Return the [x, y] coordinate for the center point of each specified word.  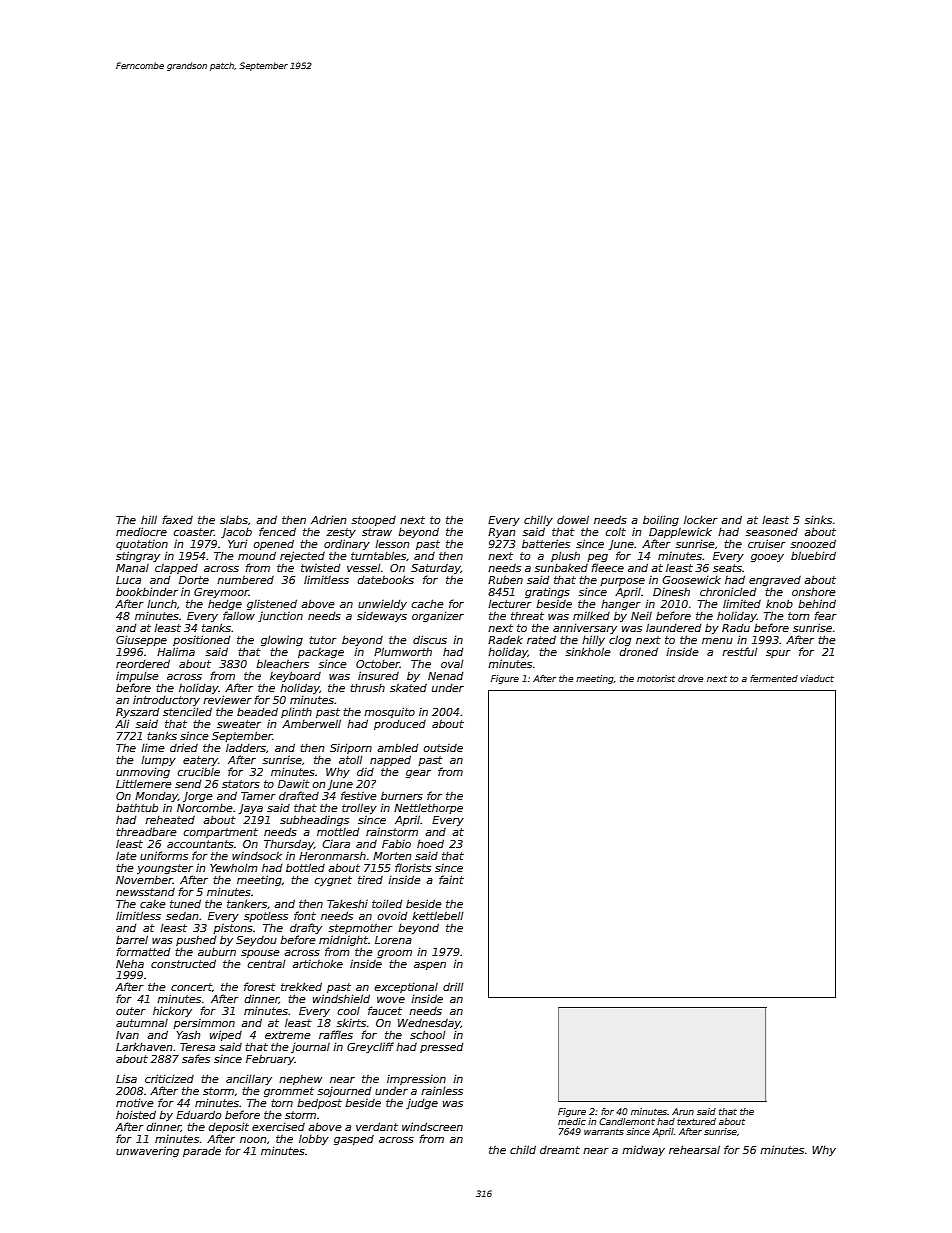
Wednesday [429, 1024]
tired [370, 880]
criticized [169, 1078]
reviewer [227, 699]
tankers [247, 903]
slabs [234, 519]
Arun [683, 1111]
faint [451, 879]
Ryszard [137, 712]
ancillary [249, 1079]
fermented [774, 678]
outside [443, 748]
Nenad [445, 675]
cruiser [767, 543]
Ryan [501, 533]
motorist [656, 678]
